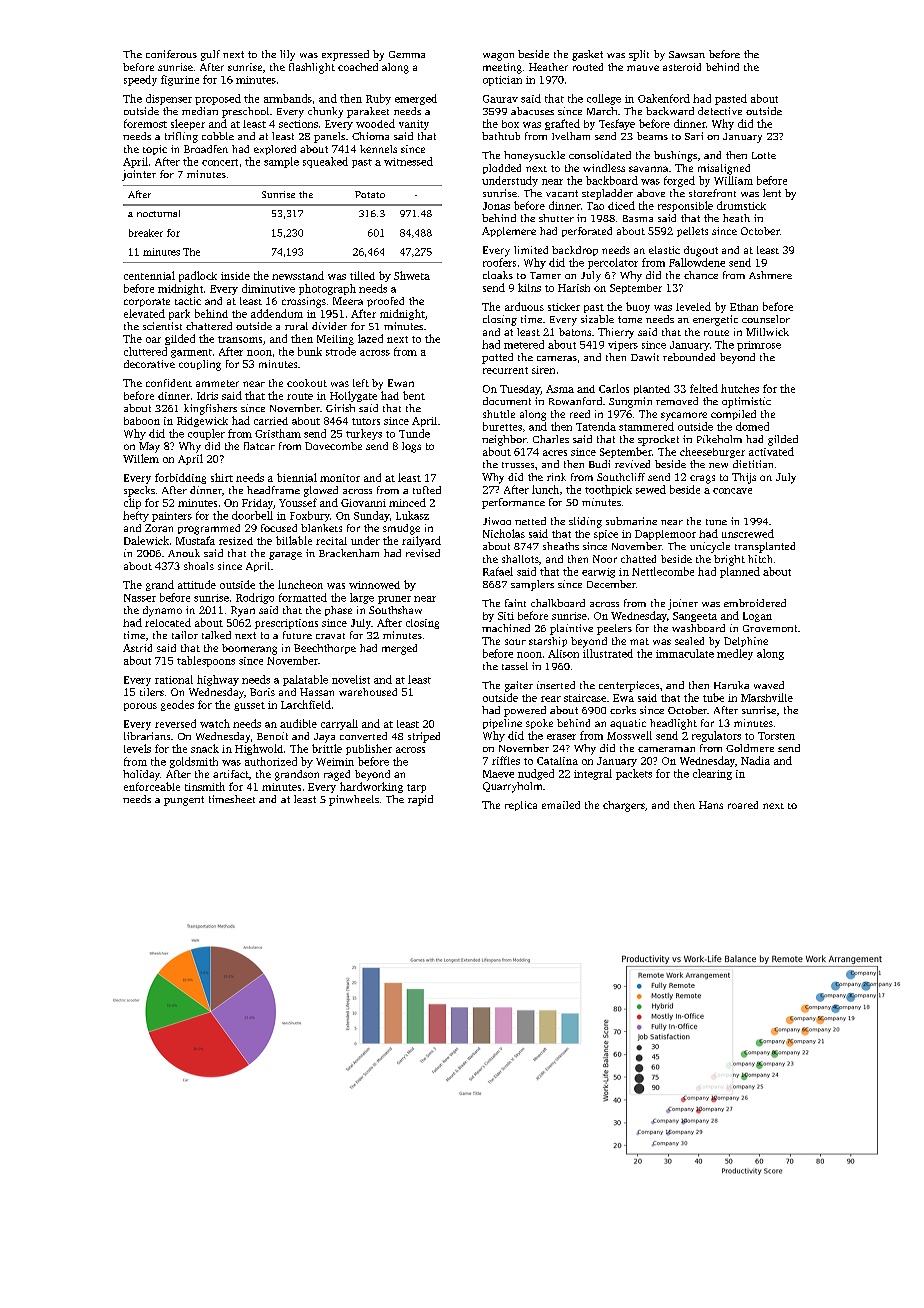  Describe the element at coordinates (715, 320) in the screenshot. I see `energetic` at that location.
